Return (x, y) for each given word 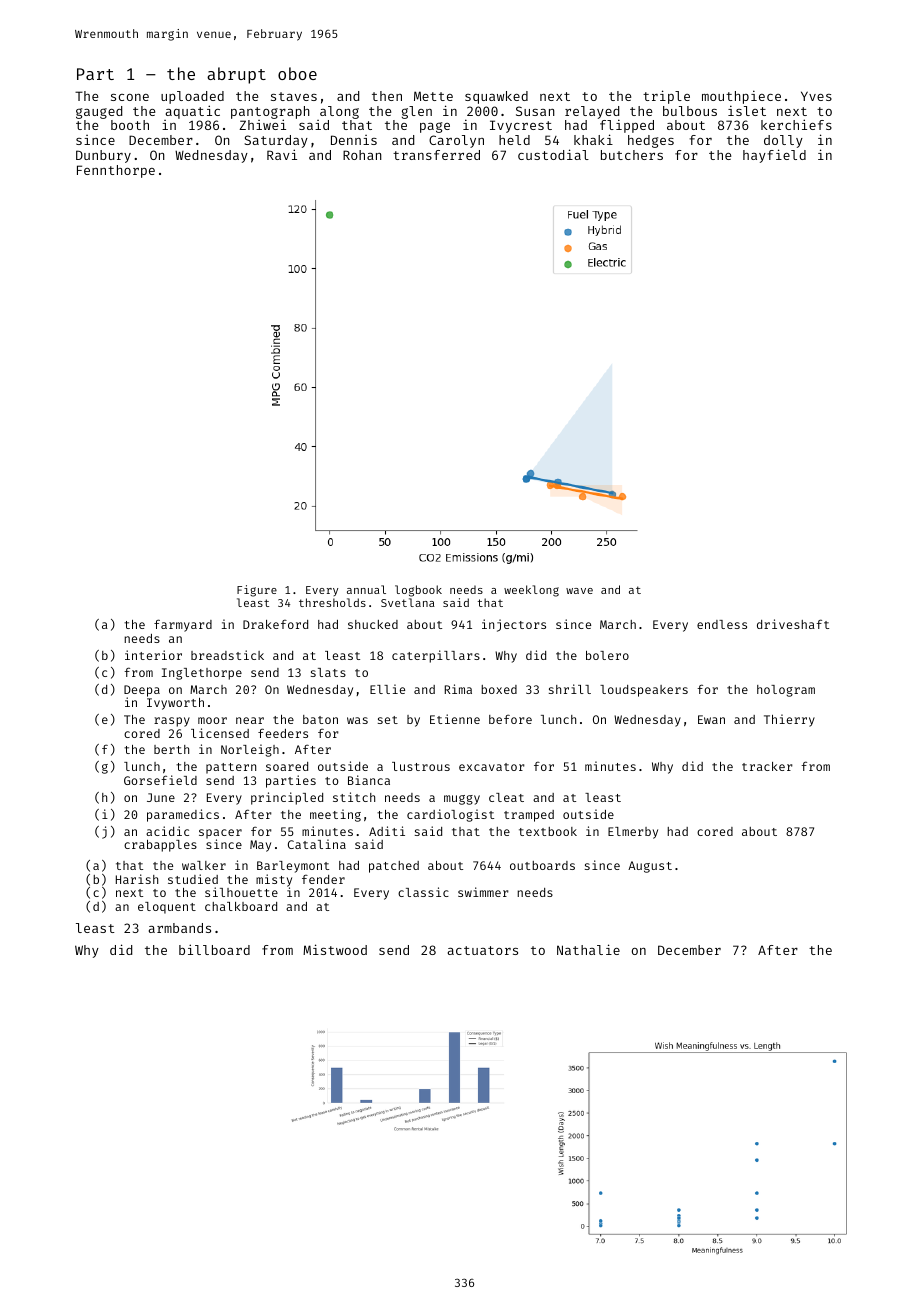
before (510, 719)
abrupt (236, 75)
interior (153, 655)
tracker (767, 766)
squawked (496, 97)
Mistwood (335, 949)
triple (666, 97)
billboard (214, 949)
